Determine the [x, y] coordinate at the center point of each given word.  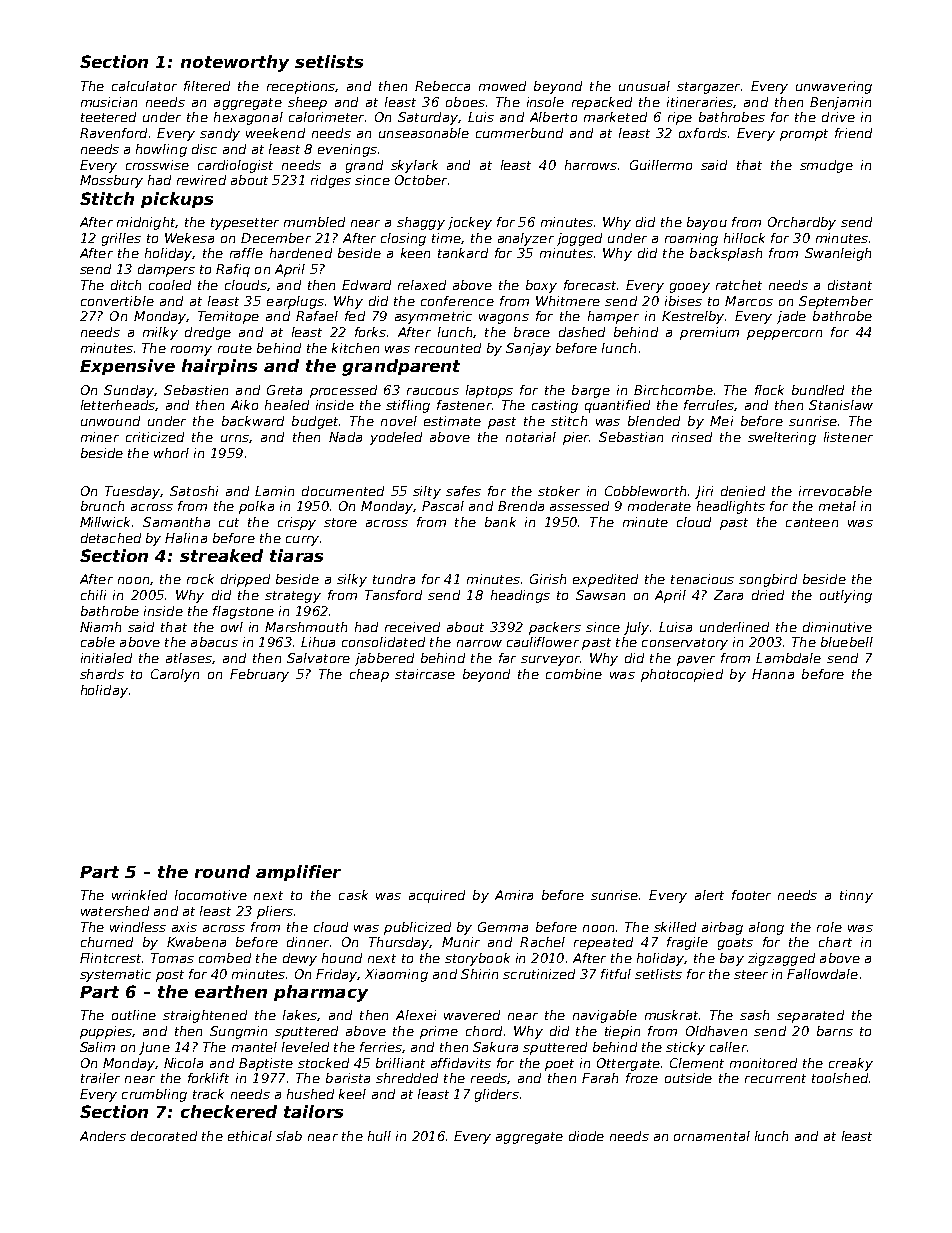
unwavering [834, 87]
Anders [103, 1136]
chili [93, 595]
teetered [108, 117]
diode [586, 1136]
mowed [502, 86]
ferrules [709, 405]
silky [352, 580]
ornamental [712, 1136]
